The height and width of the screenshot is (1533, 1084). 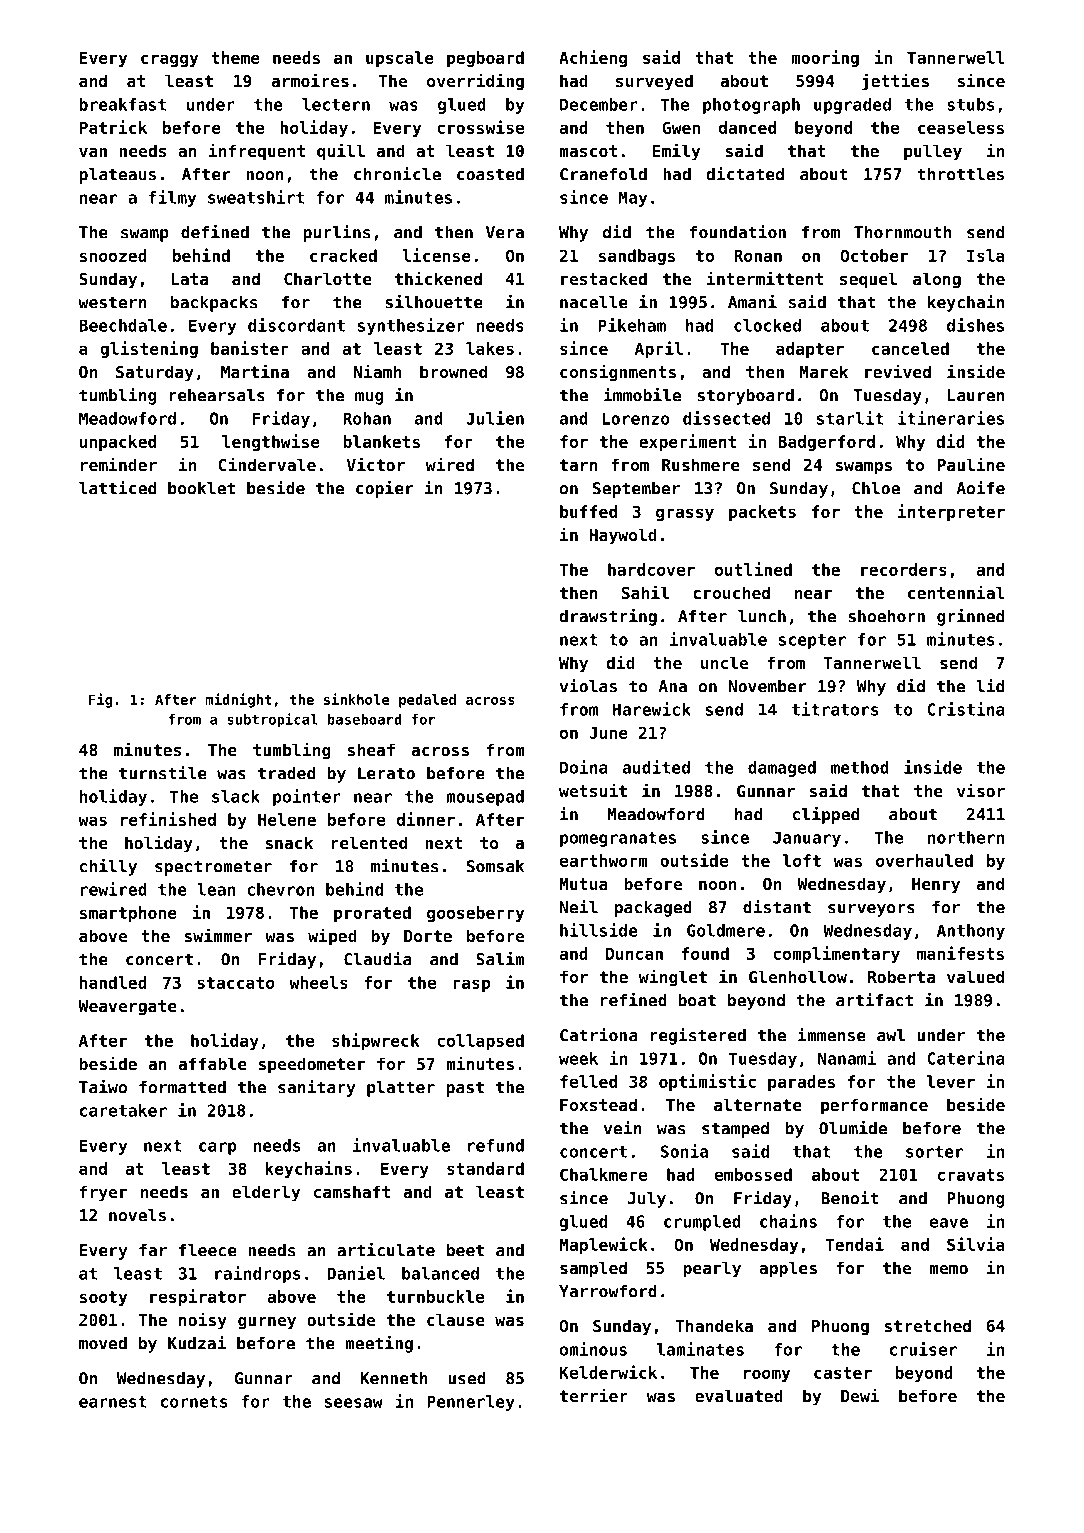 What do you see at coordinates (876, 488) in the screenshot?
I see `Chloe` at bounding box center [876, 488].
